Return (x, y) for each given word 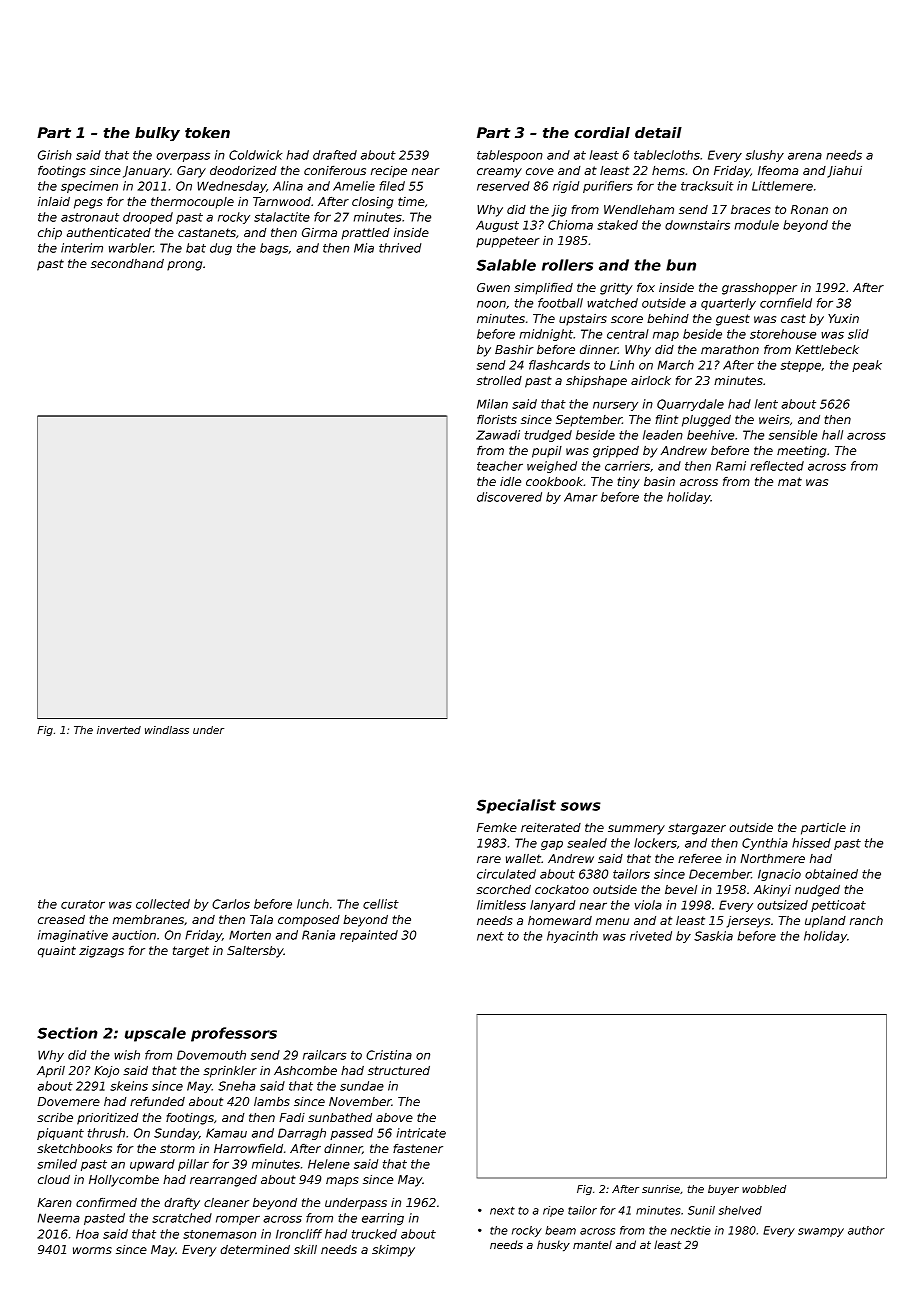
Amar (580, 497)
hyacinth (572, 937)
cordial (602, 132)
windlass (167, 730)
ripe (553, 1211)
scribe (55, 1117)
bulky (157, 134)
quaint (57, 952)
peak (867, 366)
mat (790, 481)
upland (825, 922)
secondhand (127, 263)
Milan (492, 404)
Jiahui (844, 172)
